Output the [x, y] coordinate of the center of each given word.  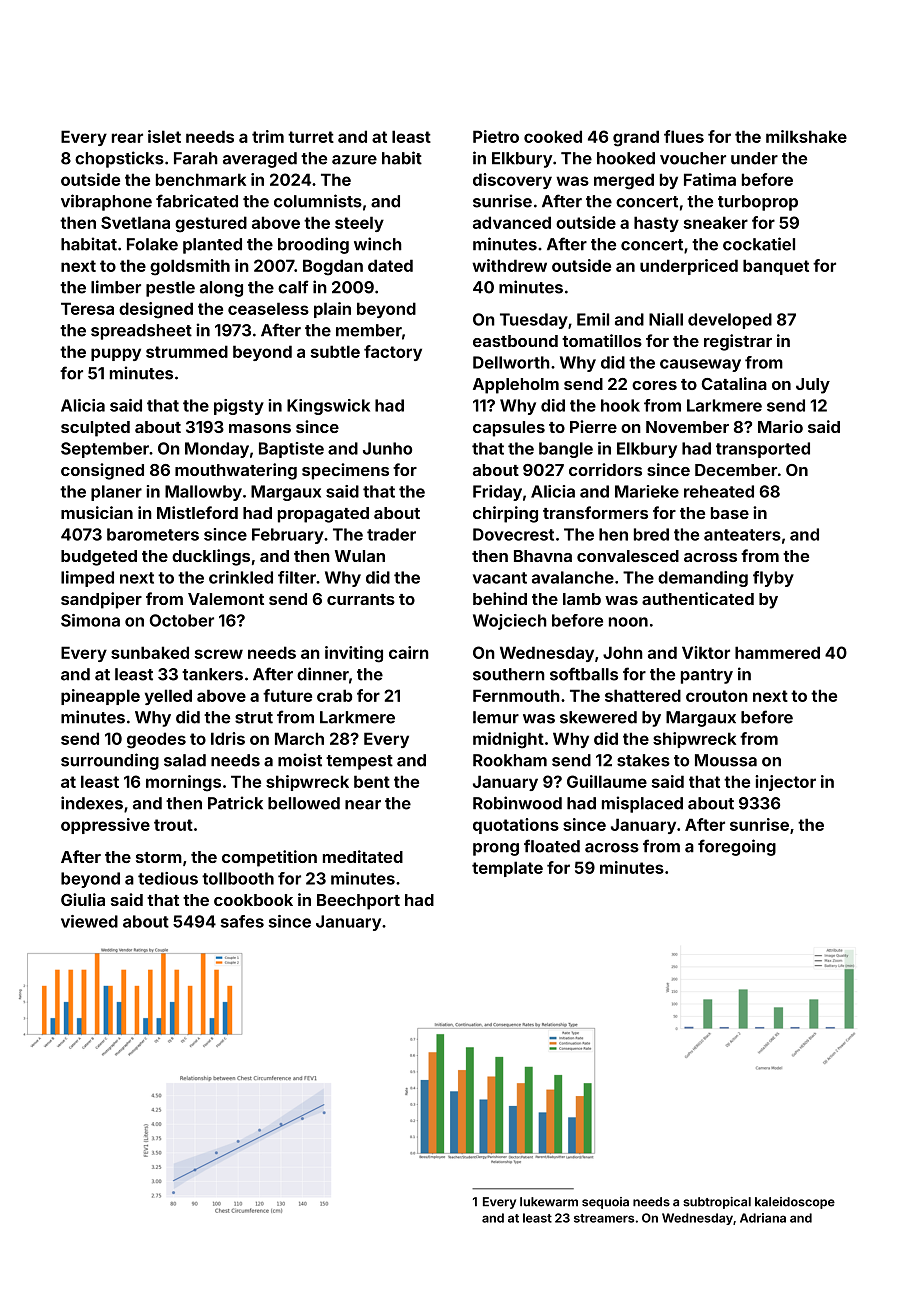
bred [651, 534]
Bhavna [543, 556]
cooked [553, 136]
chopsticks [119, 159]
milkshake [806, 136]
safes [242, 921]
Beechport [358, 902]
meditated [363, 856]
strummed [187, 351]
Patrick [235, 803]
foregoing [737, 847]
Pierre [593, 426]
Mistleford [197, 512]
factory [393, 353]
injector [785, 783]
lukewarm [549, 1202]
